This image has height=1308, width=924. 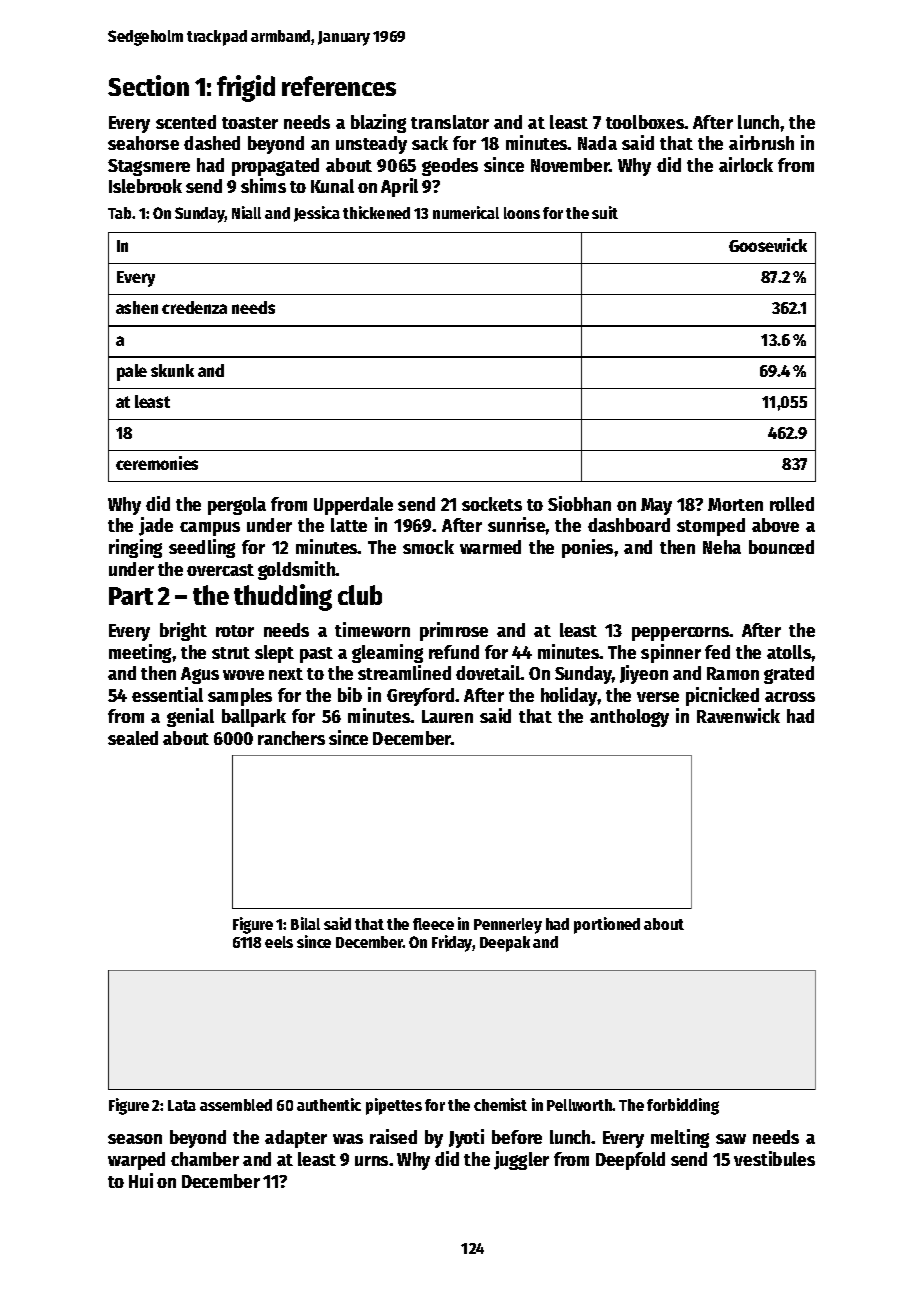 What do you see at coordinates (205, 1159) in the image?
I see `chamber` at bounding box center [205, 1159].
